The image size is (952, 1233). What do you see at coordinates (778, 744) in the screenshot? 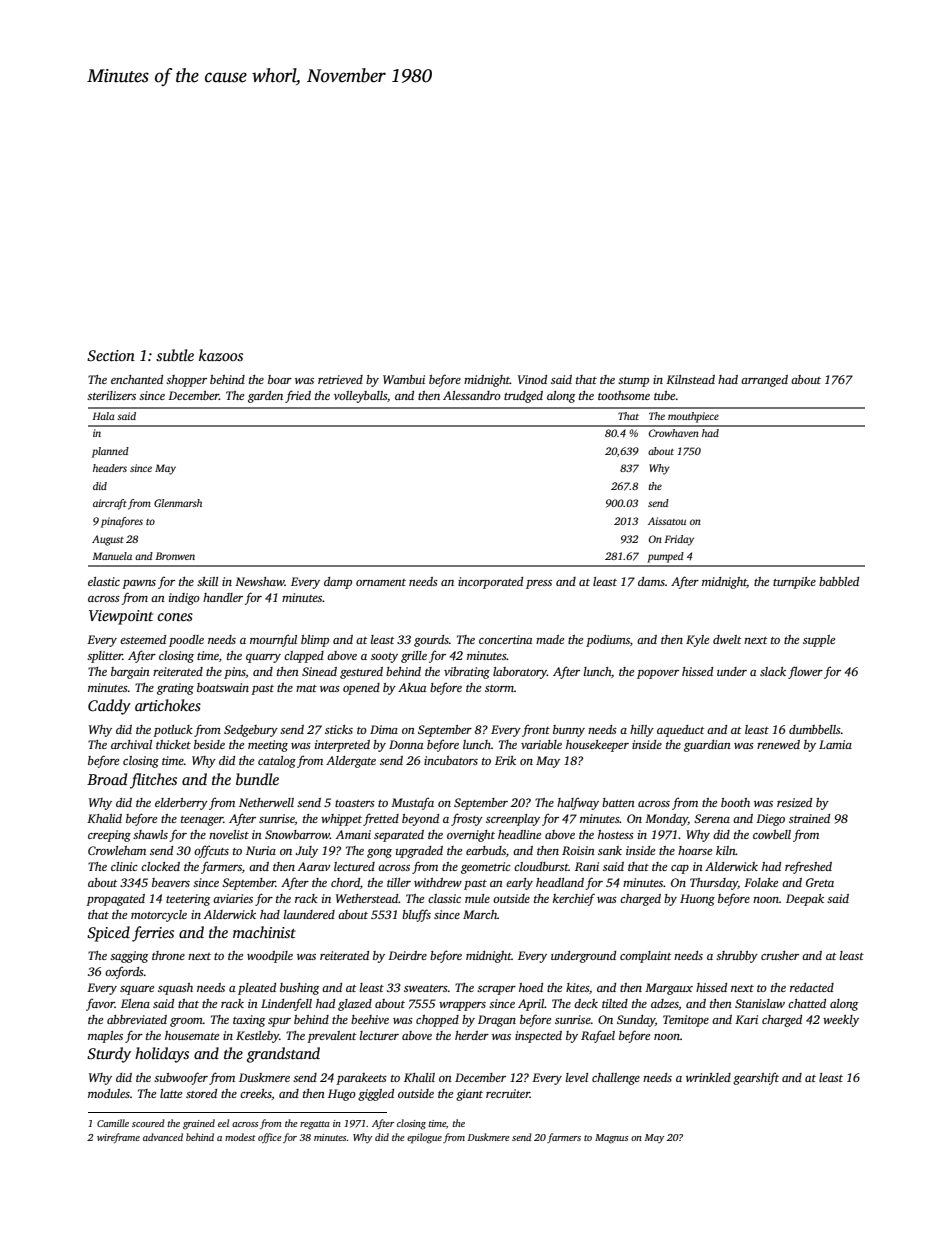
I see `renewed` at bounding box center [778, 744].
